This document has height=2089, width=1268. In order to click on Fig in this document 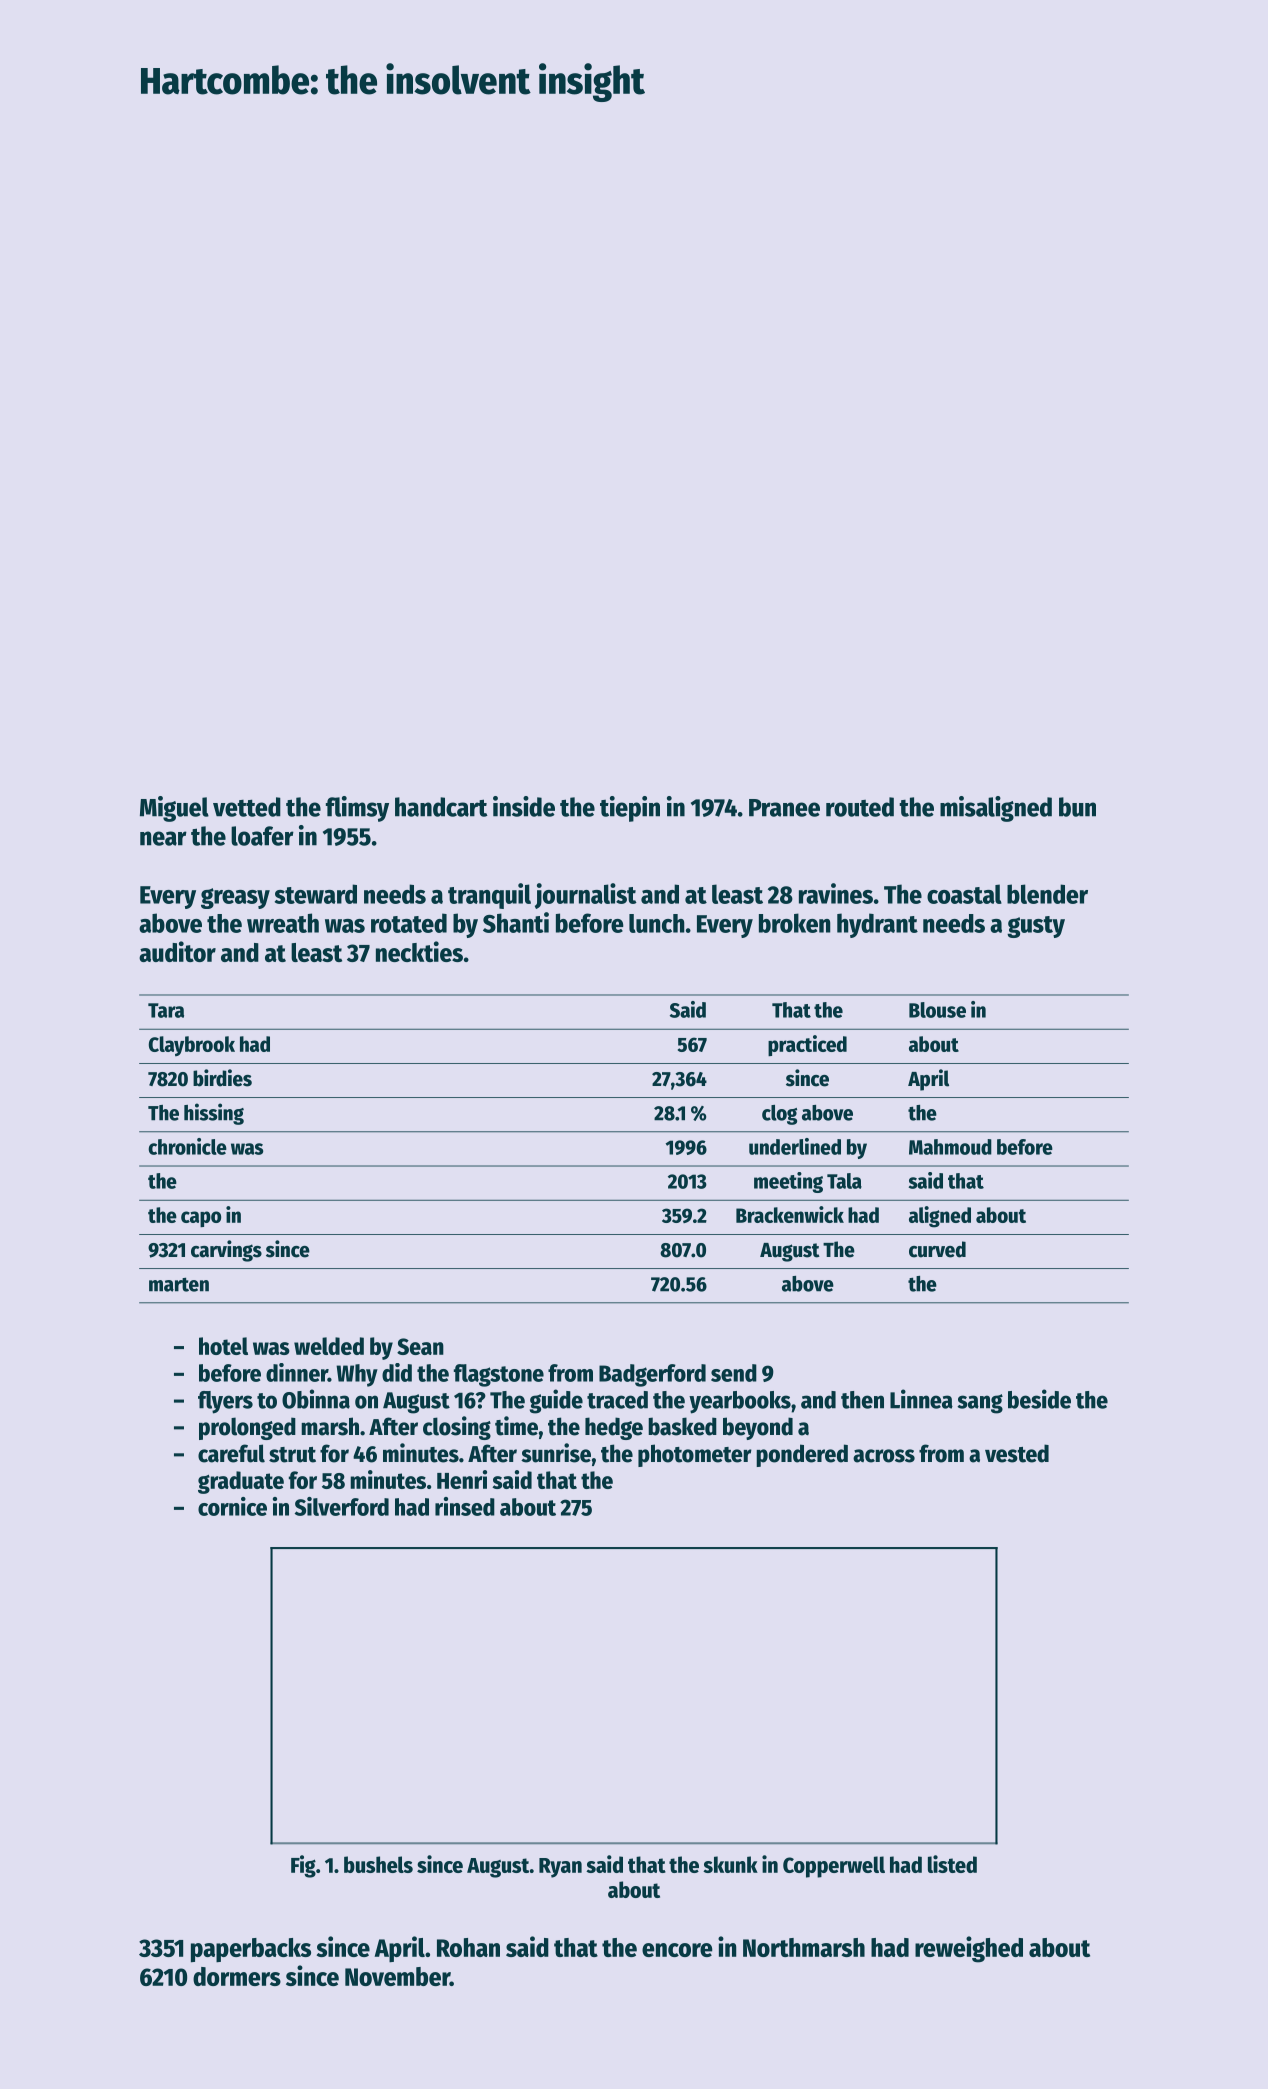, I will do `click(303, 1866)`.
